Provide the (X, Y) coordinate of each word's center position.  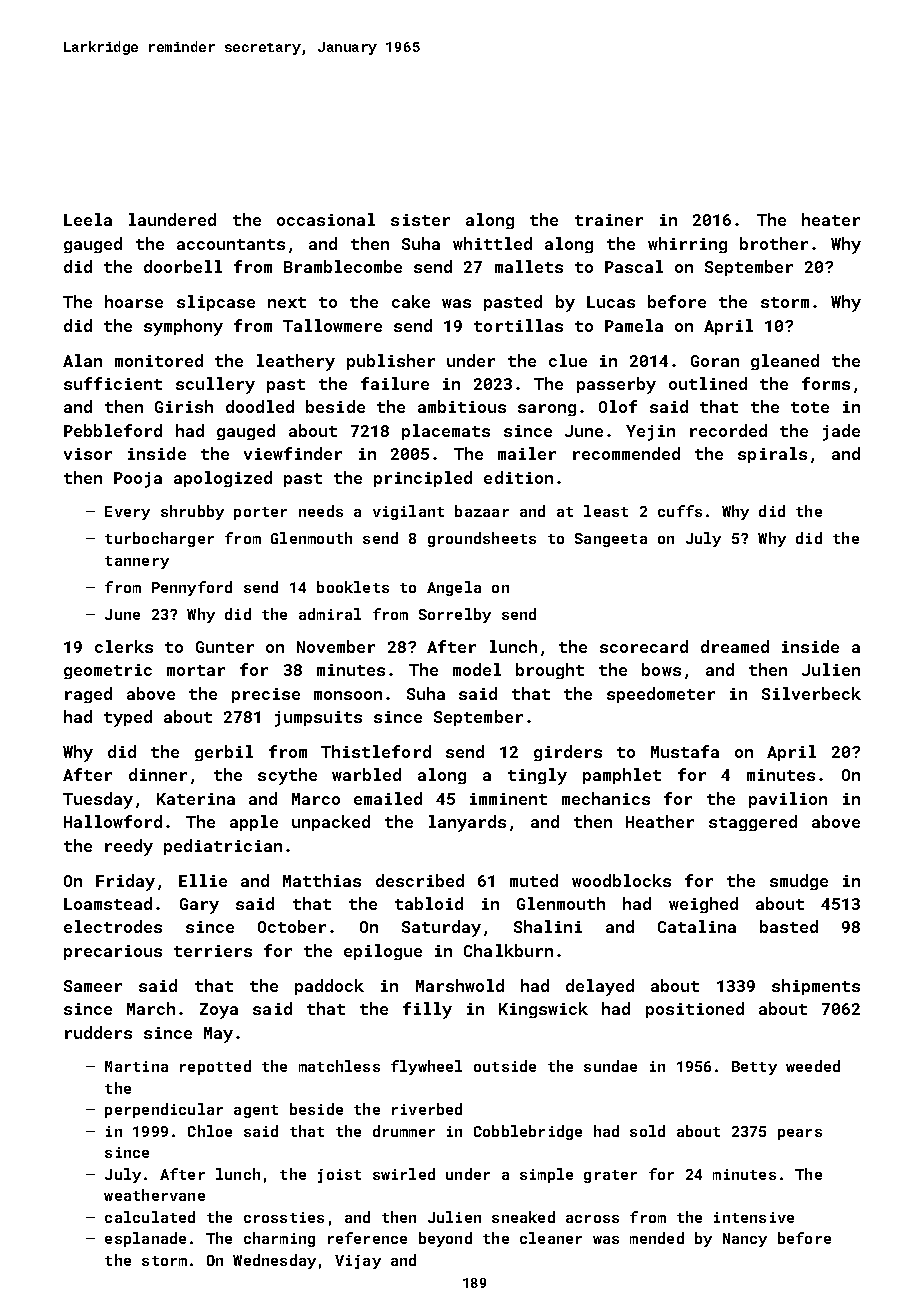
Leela (88, 219)
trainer (609, 220)
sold (647, 1131)
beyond (445, 1239)
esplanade (145, 1239)
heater (831, 219)
